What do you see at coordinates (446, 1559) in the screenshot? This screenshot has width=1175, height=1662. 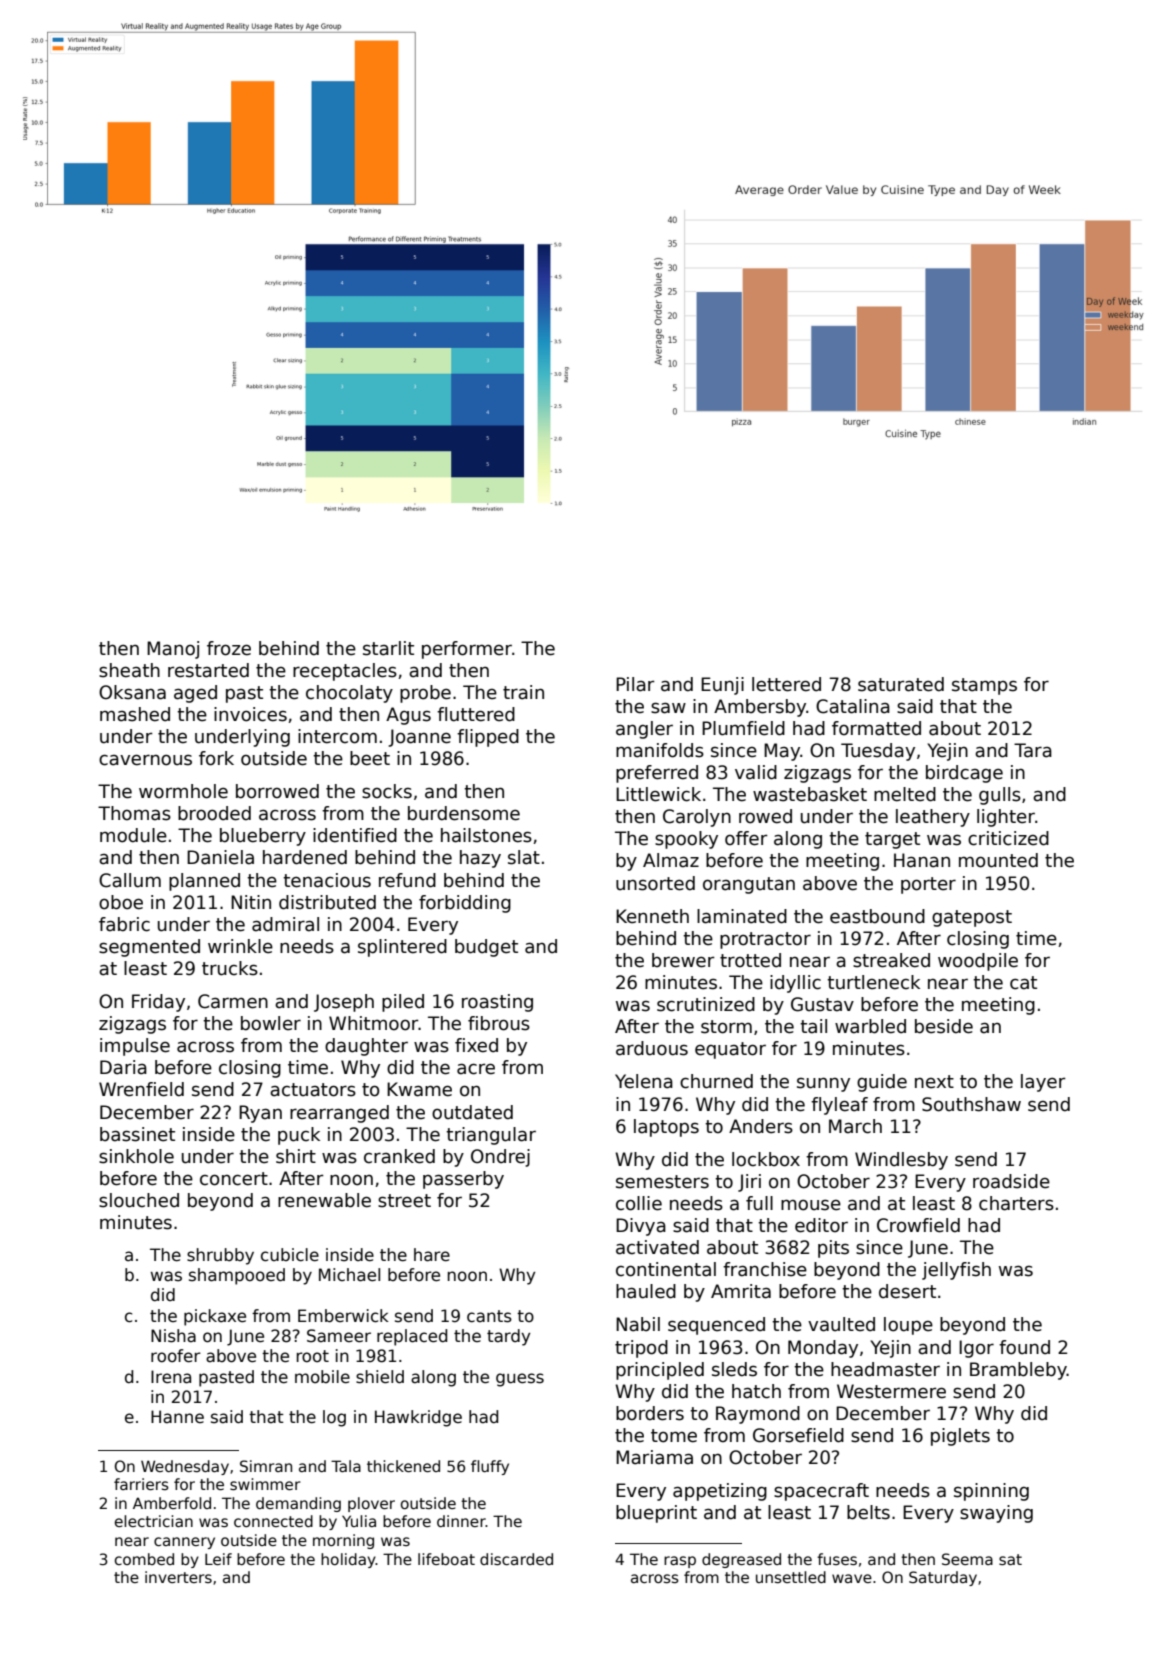 I see `lifeboat` at bounding box center [446, 1559].
